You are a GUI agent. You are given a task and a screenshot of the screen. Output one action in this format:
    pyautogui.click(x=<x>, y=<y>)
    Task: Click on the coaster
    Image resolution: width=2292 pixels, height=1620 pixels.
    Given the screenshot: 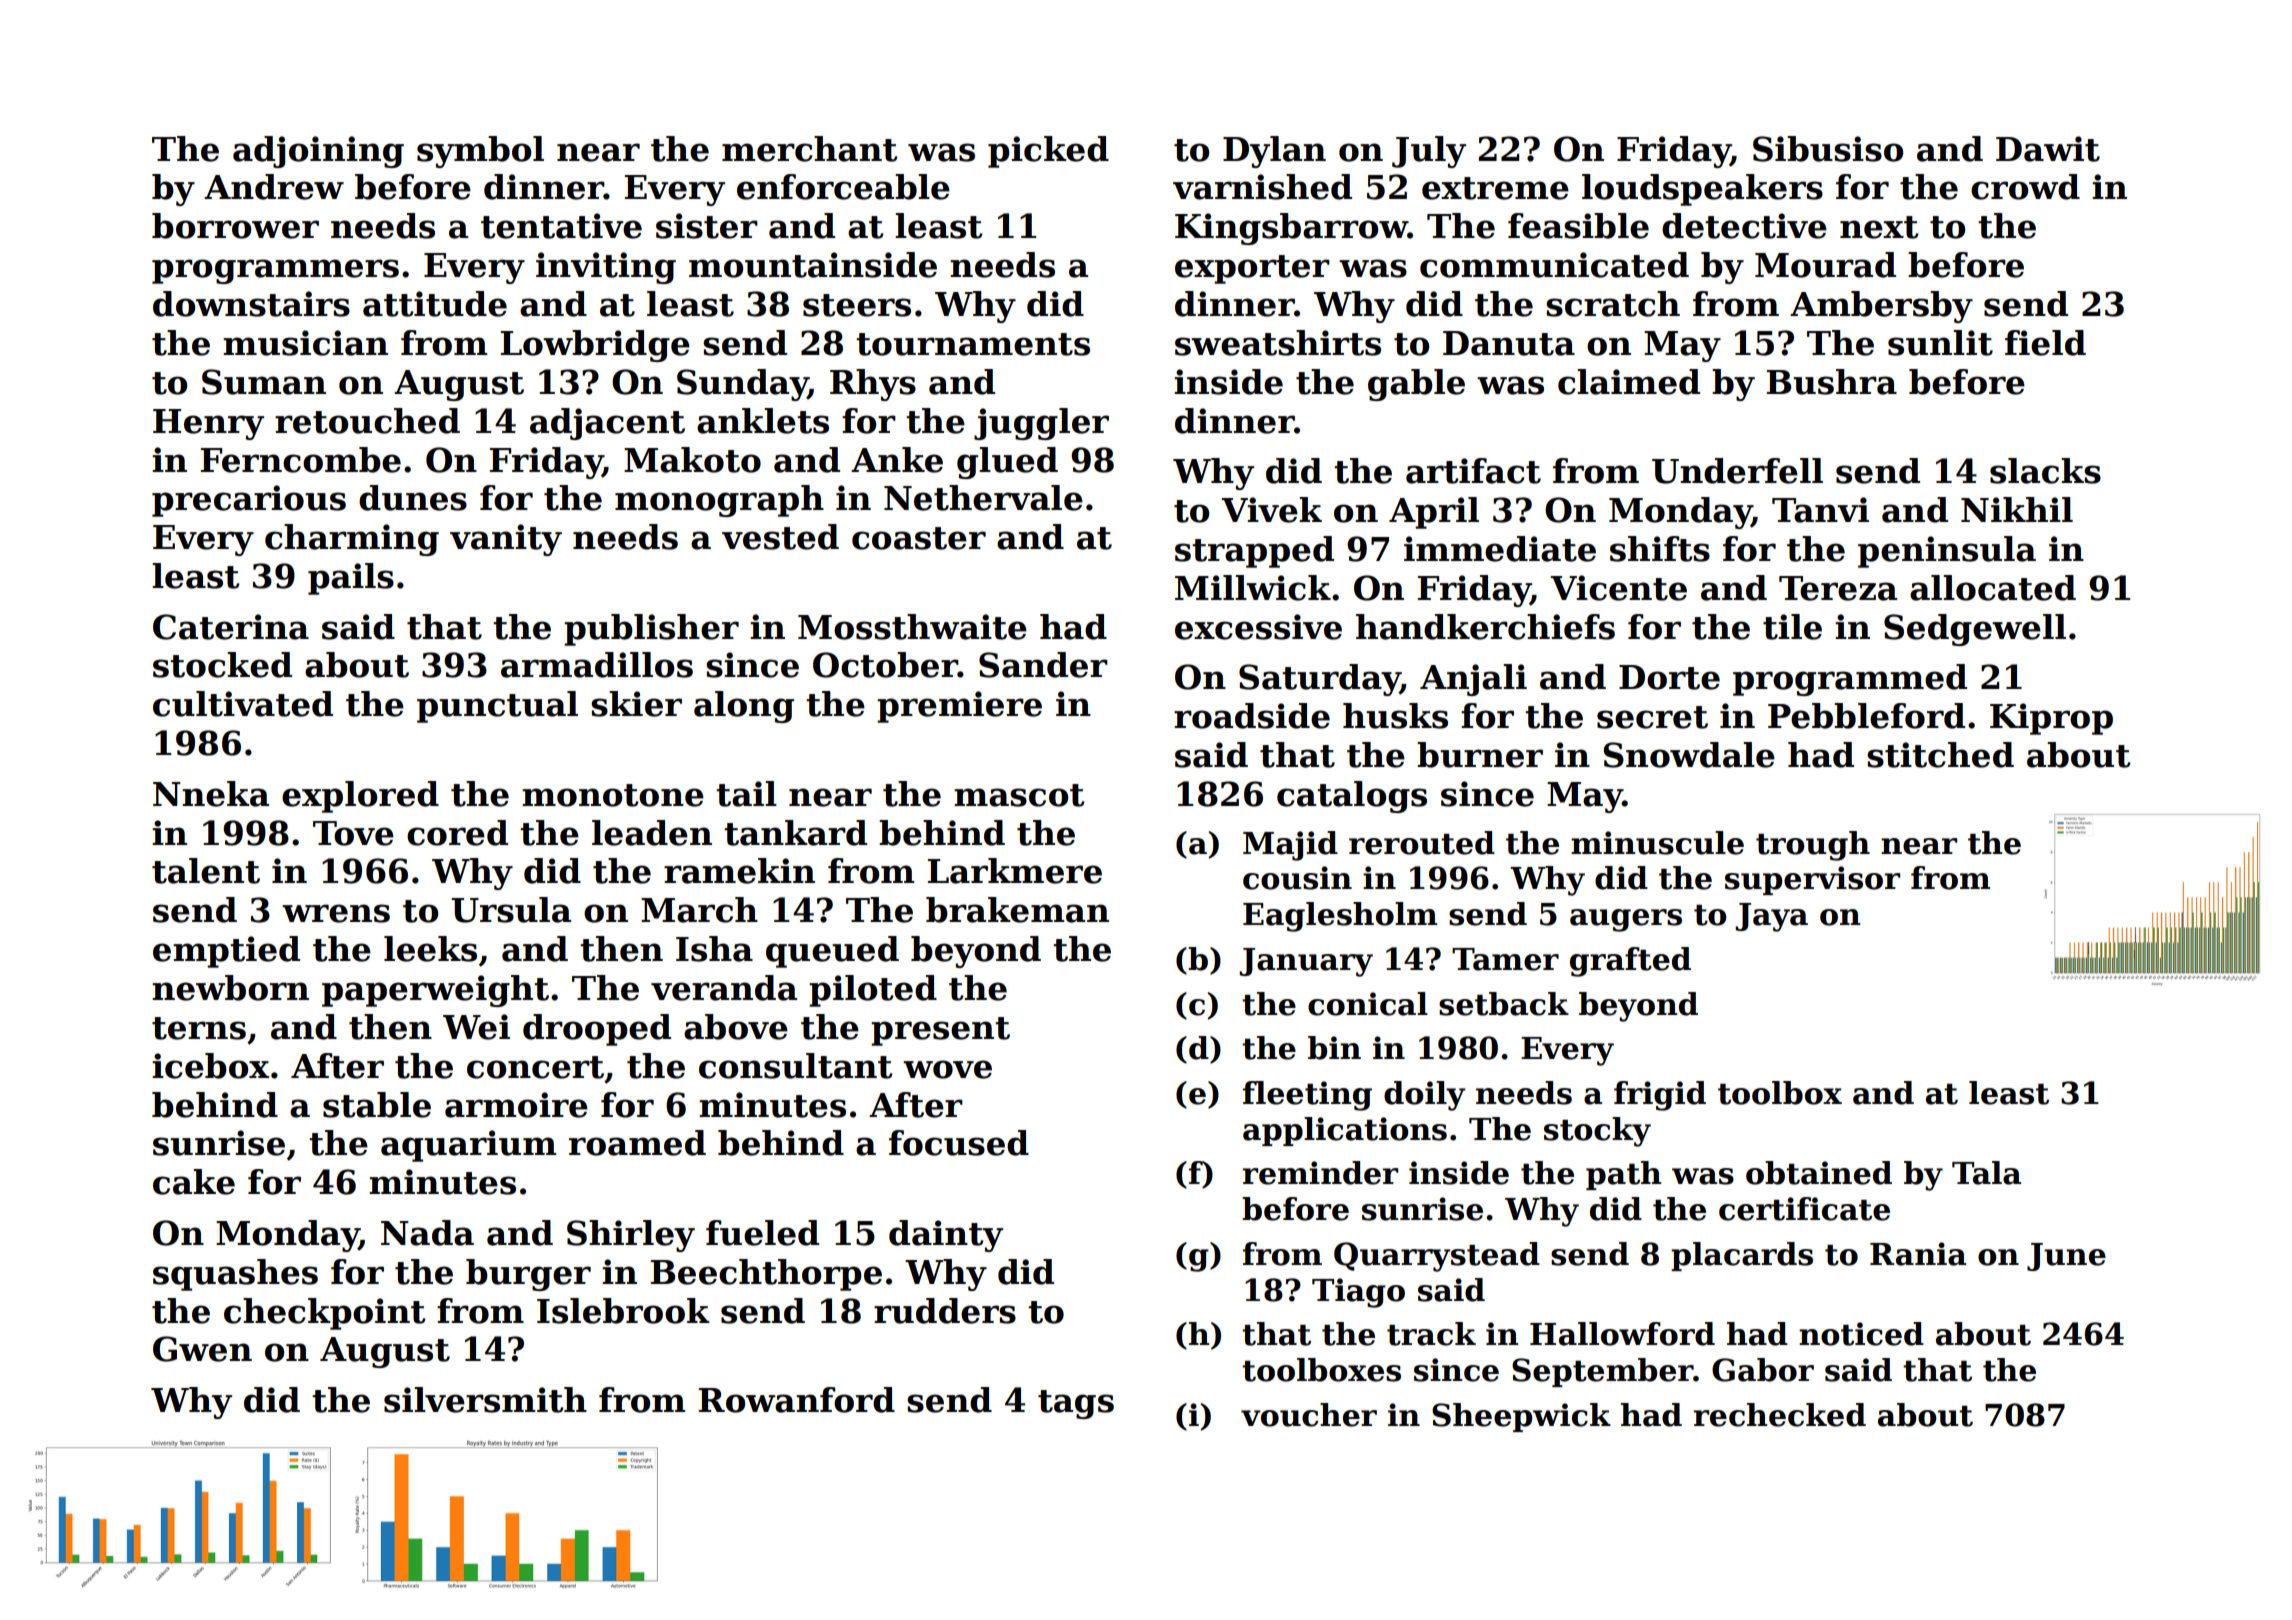 What is the action you would take?
    pyautogui.click(x=919, y=538)
